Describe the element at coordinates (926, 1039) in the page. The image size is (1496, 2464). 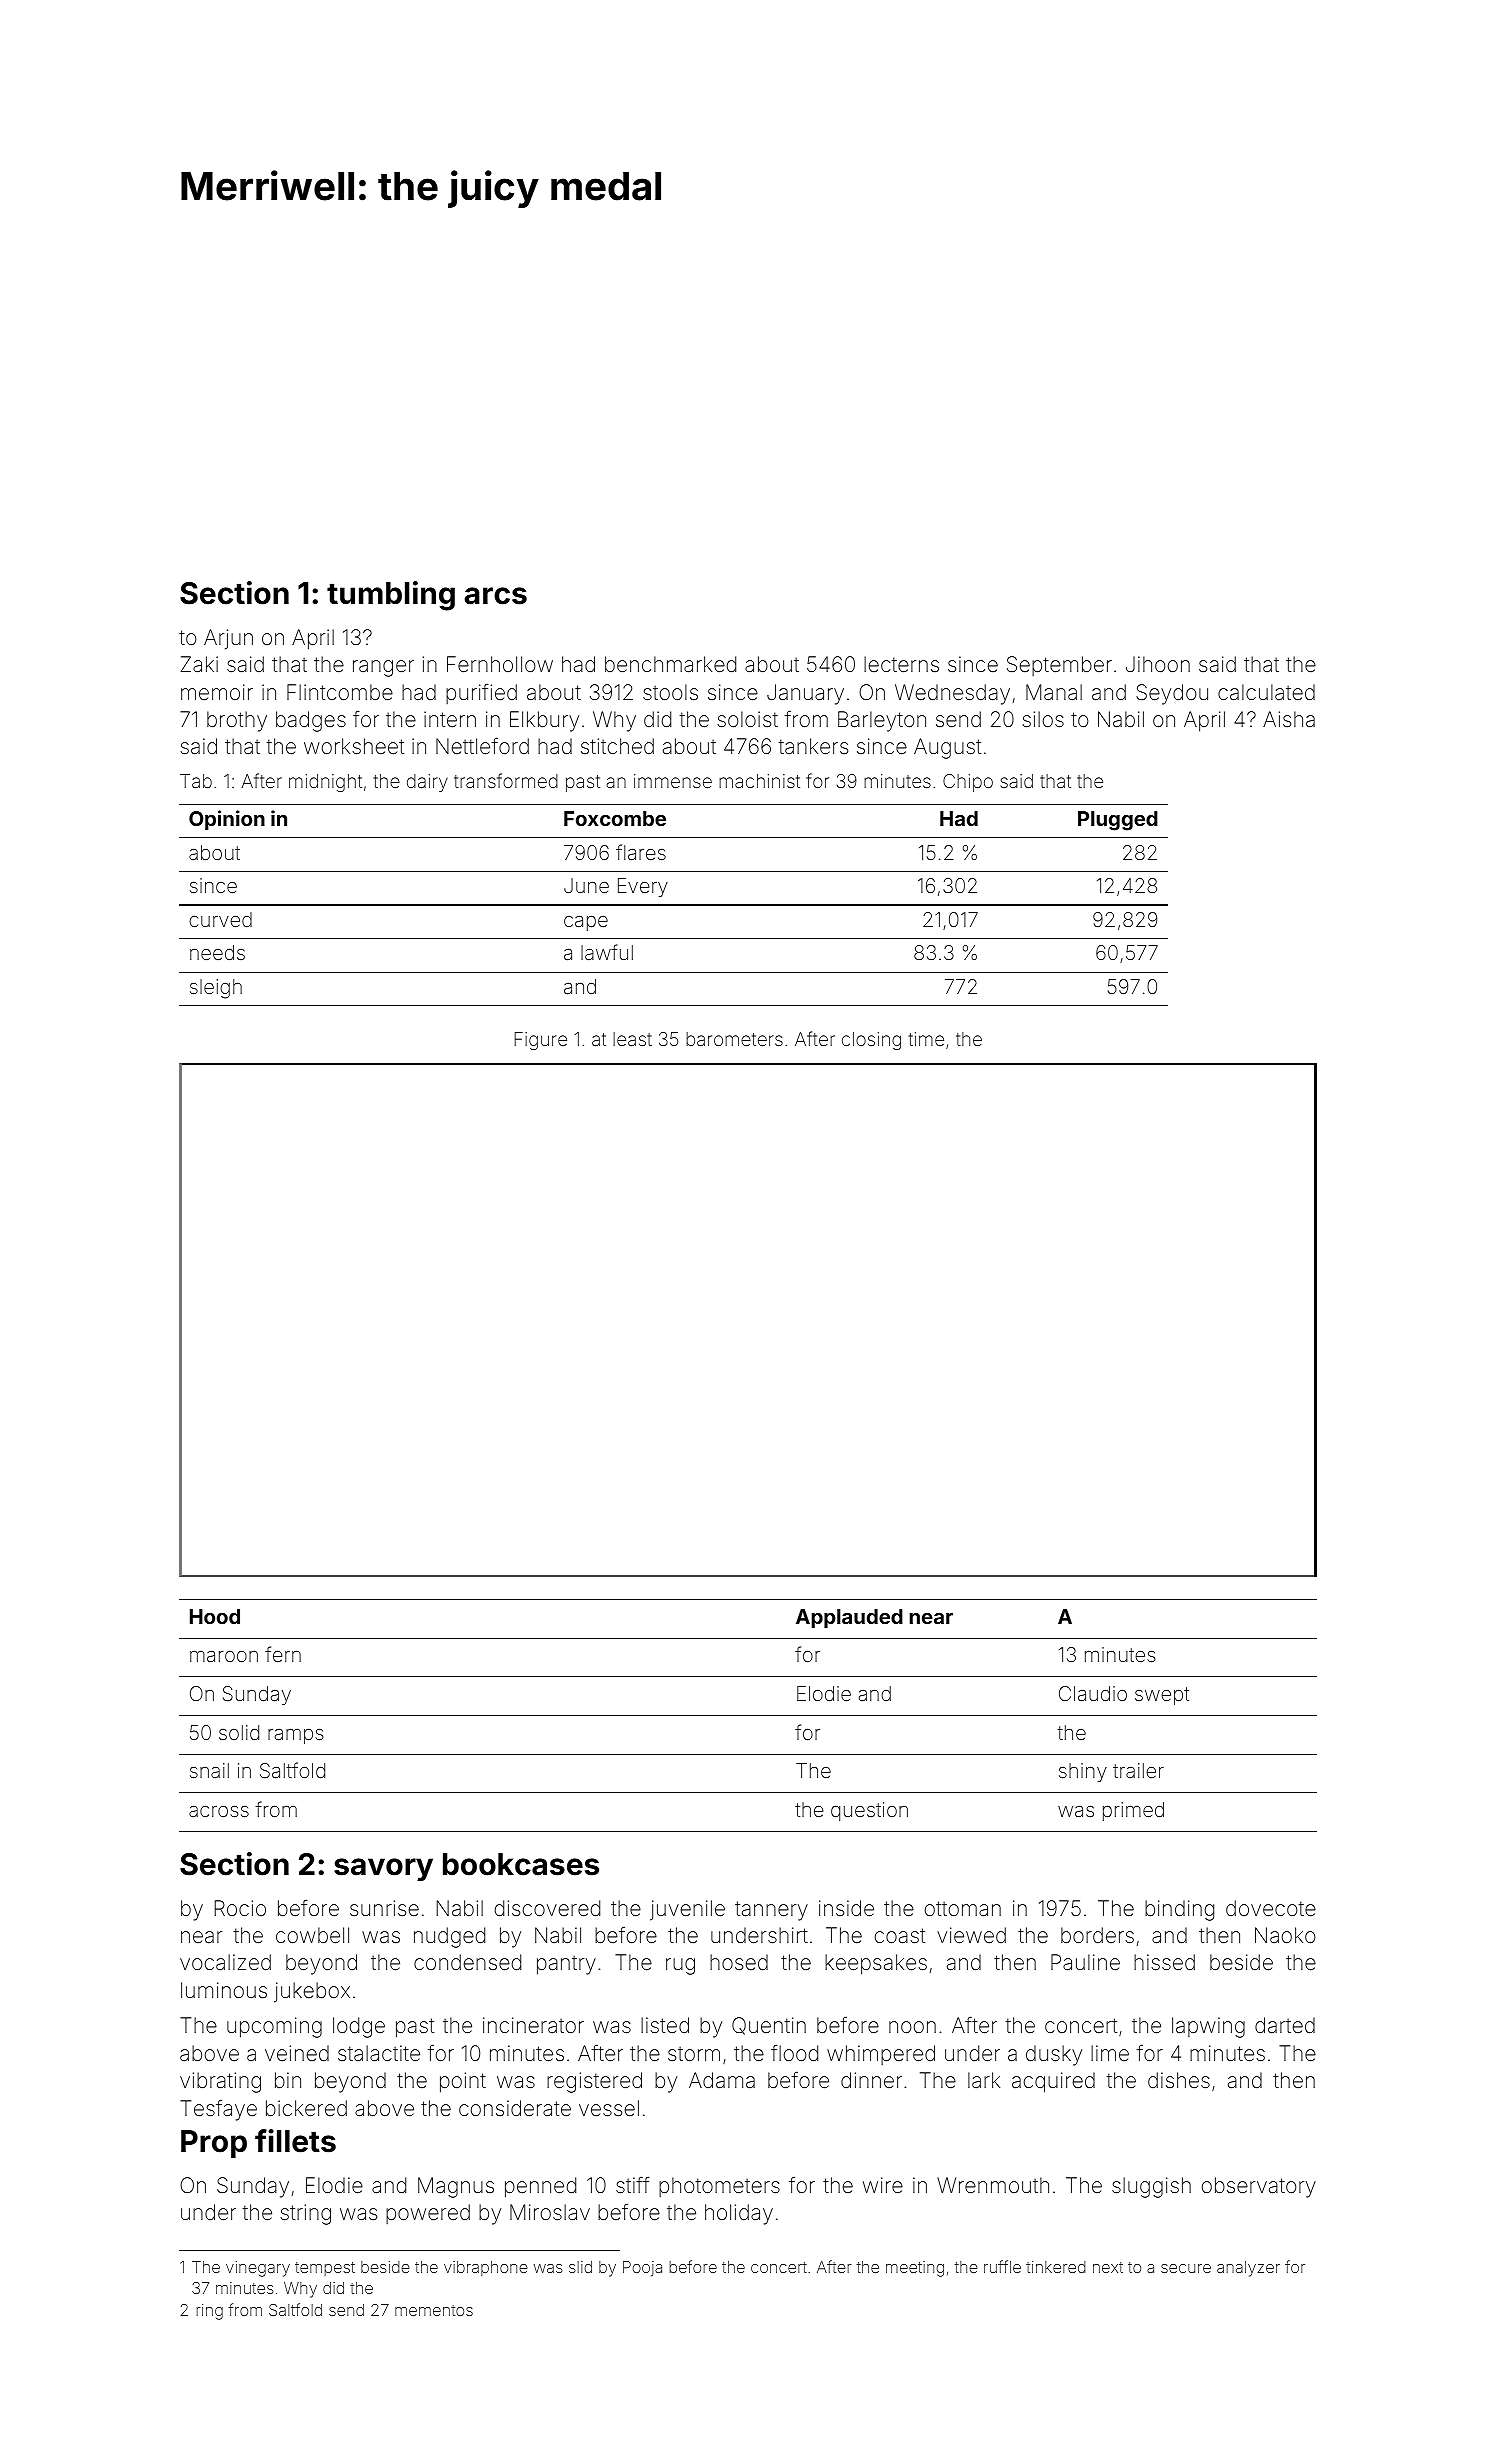
I see `time` at that location.
